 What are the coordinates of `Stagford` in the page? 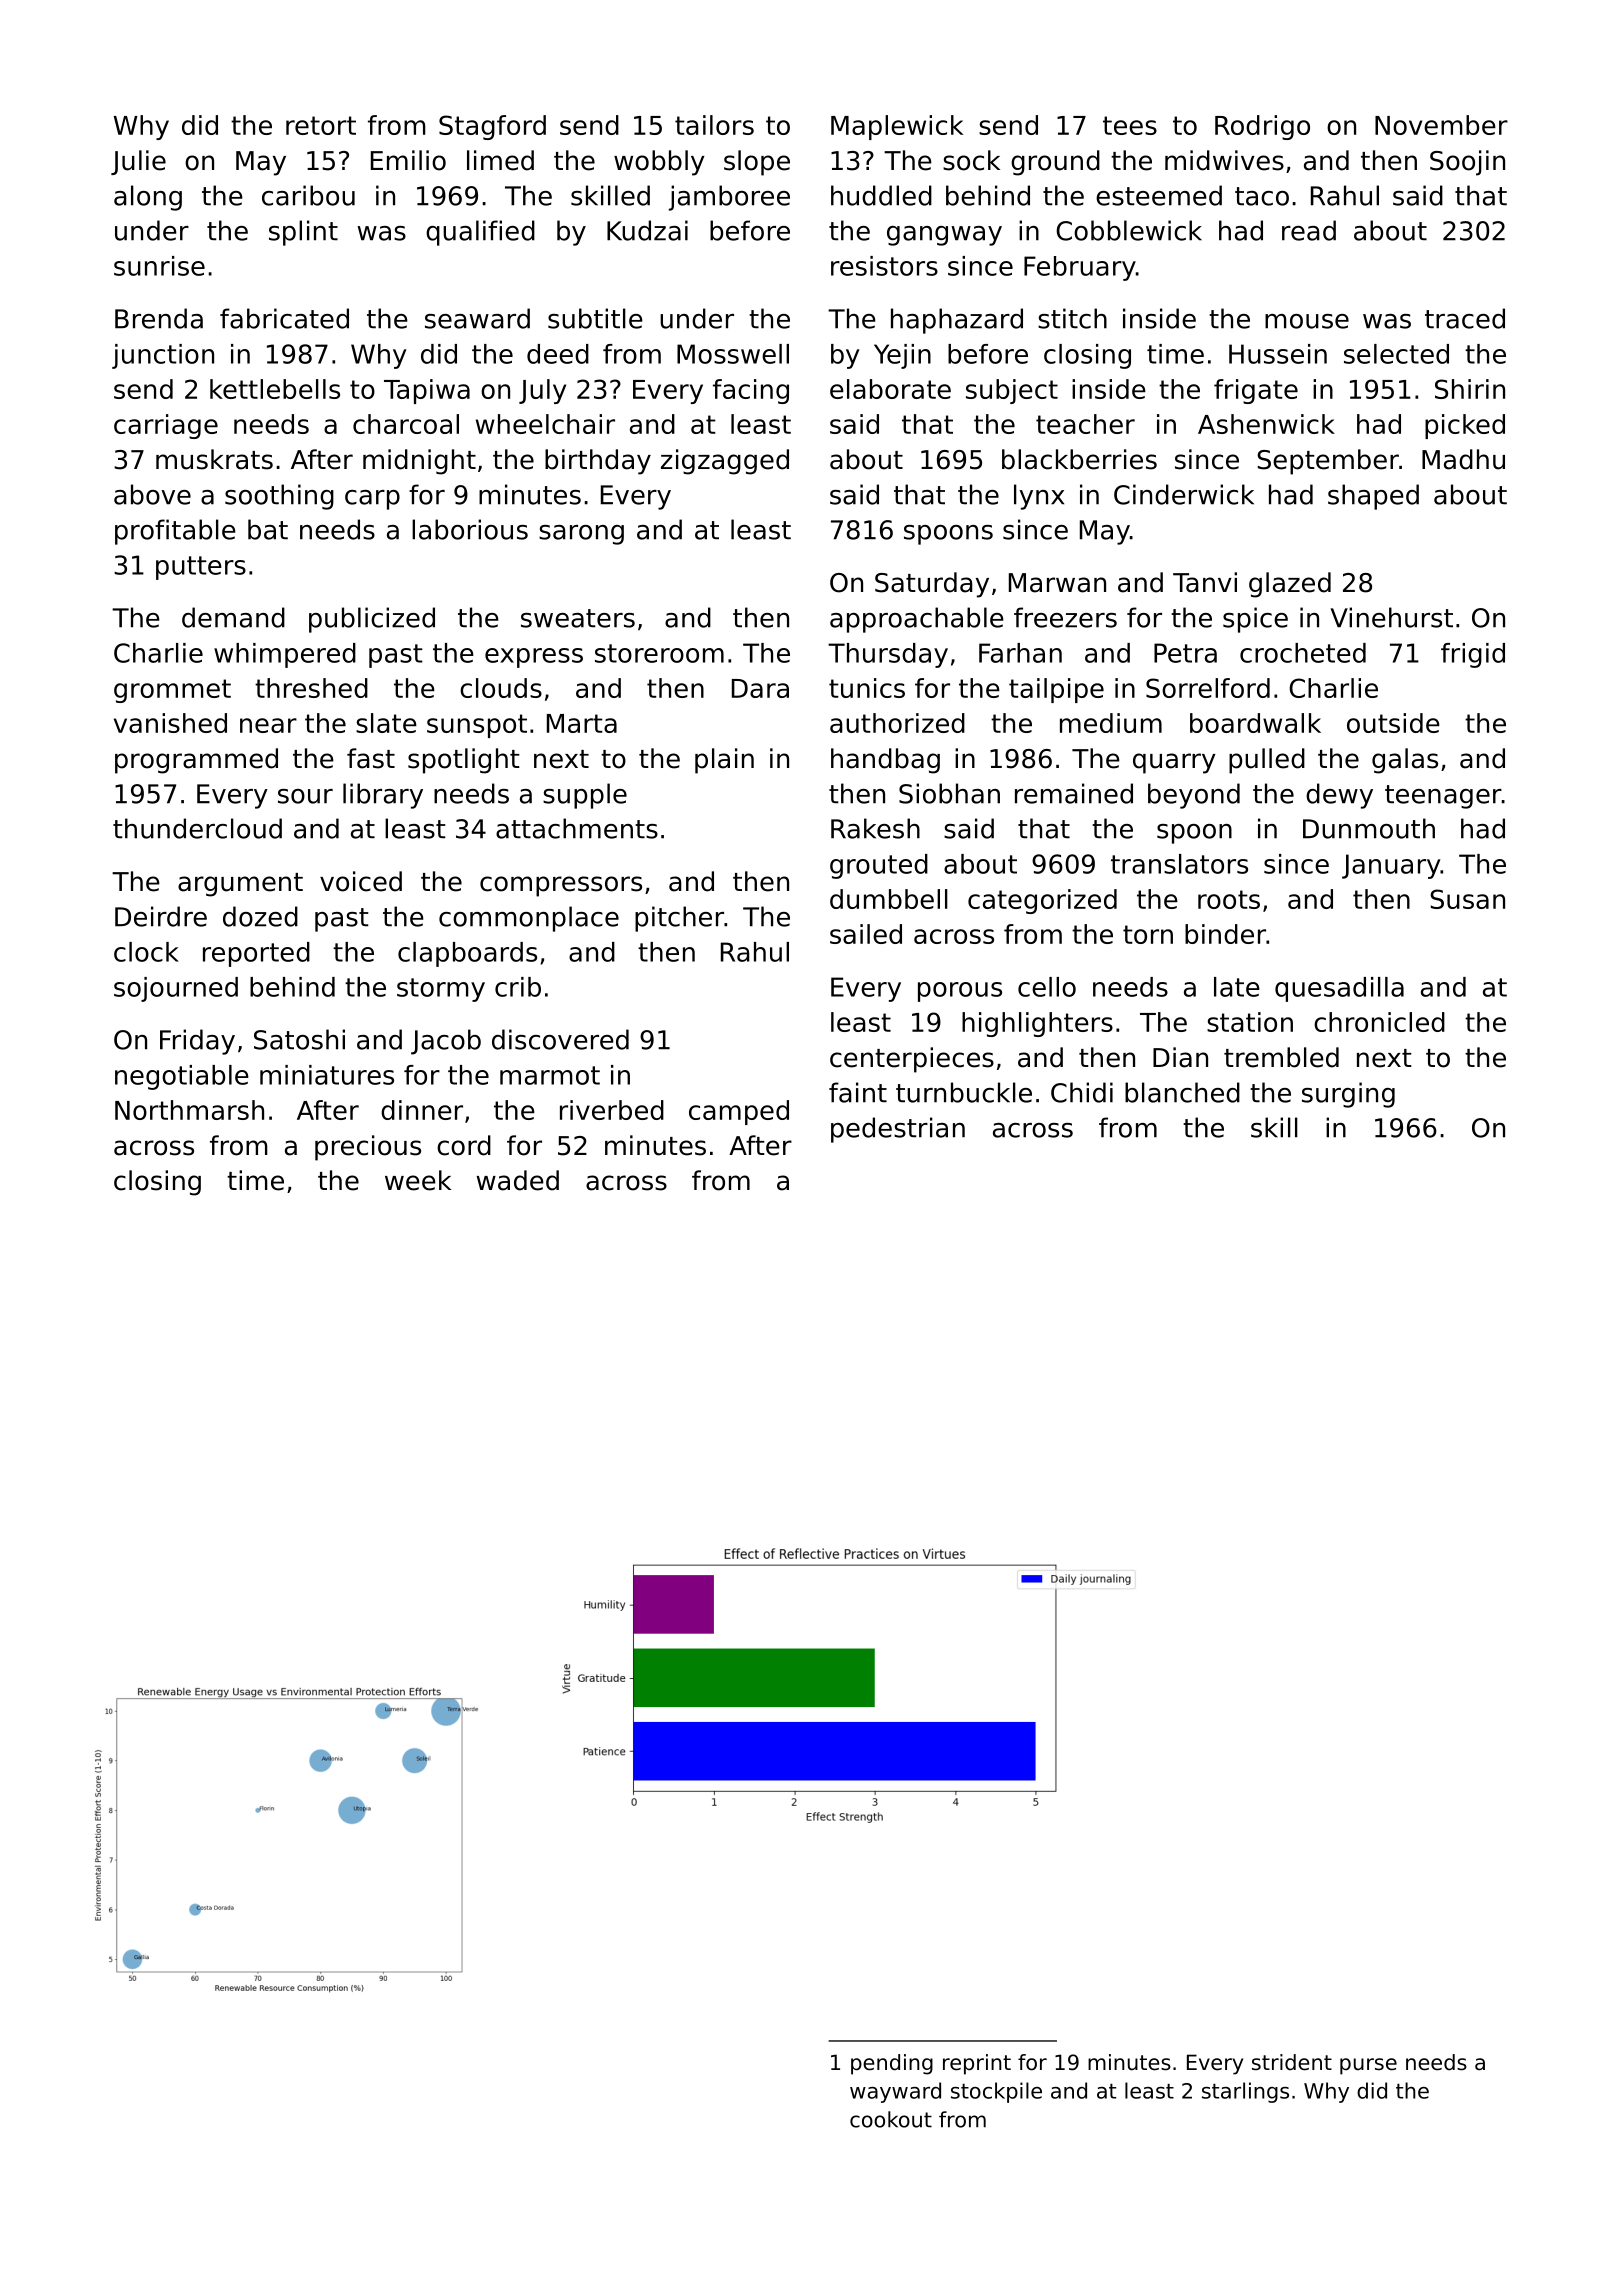 It's located at (492, 127).
